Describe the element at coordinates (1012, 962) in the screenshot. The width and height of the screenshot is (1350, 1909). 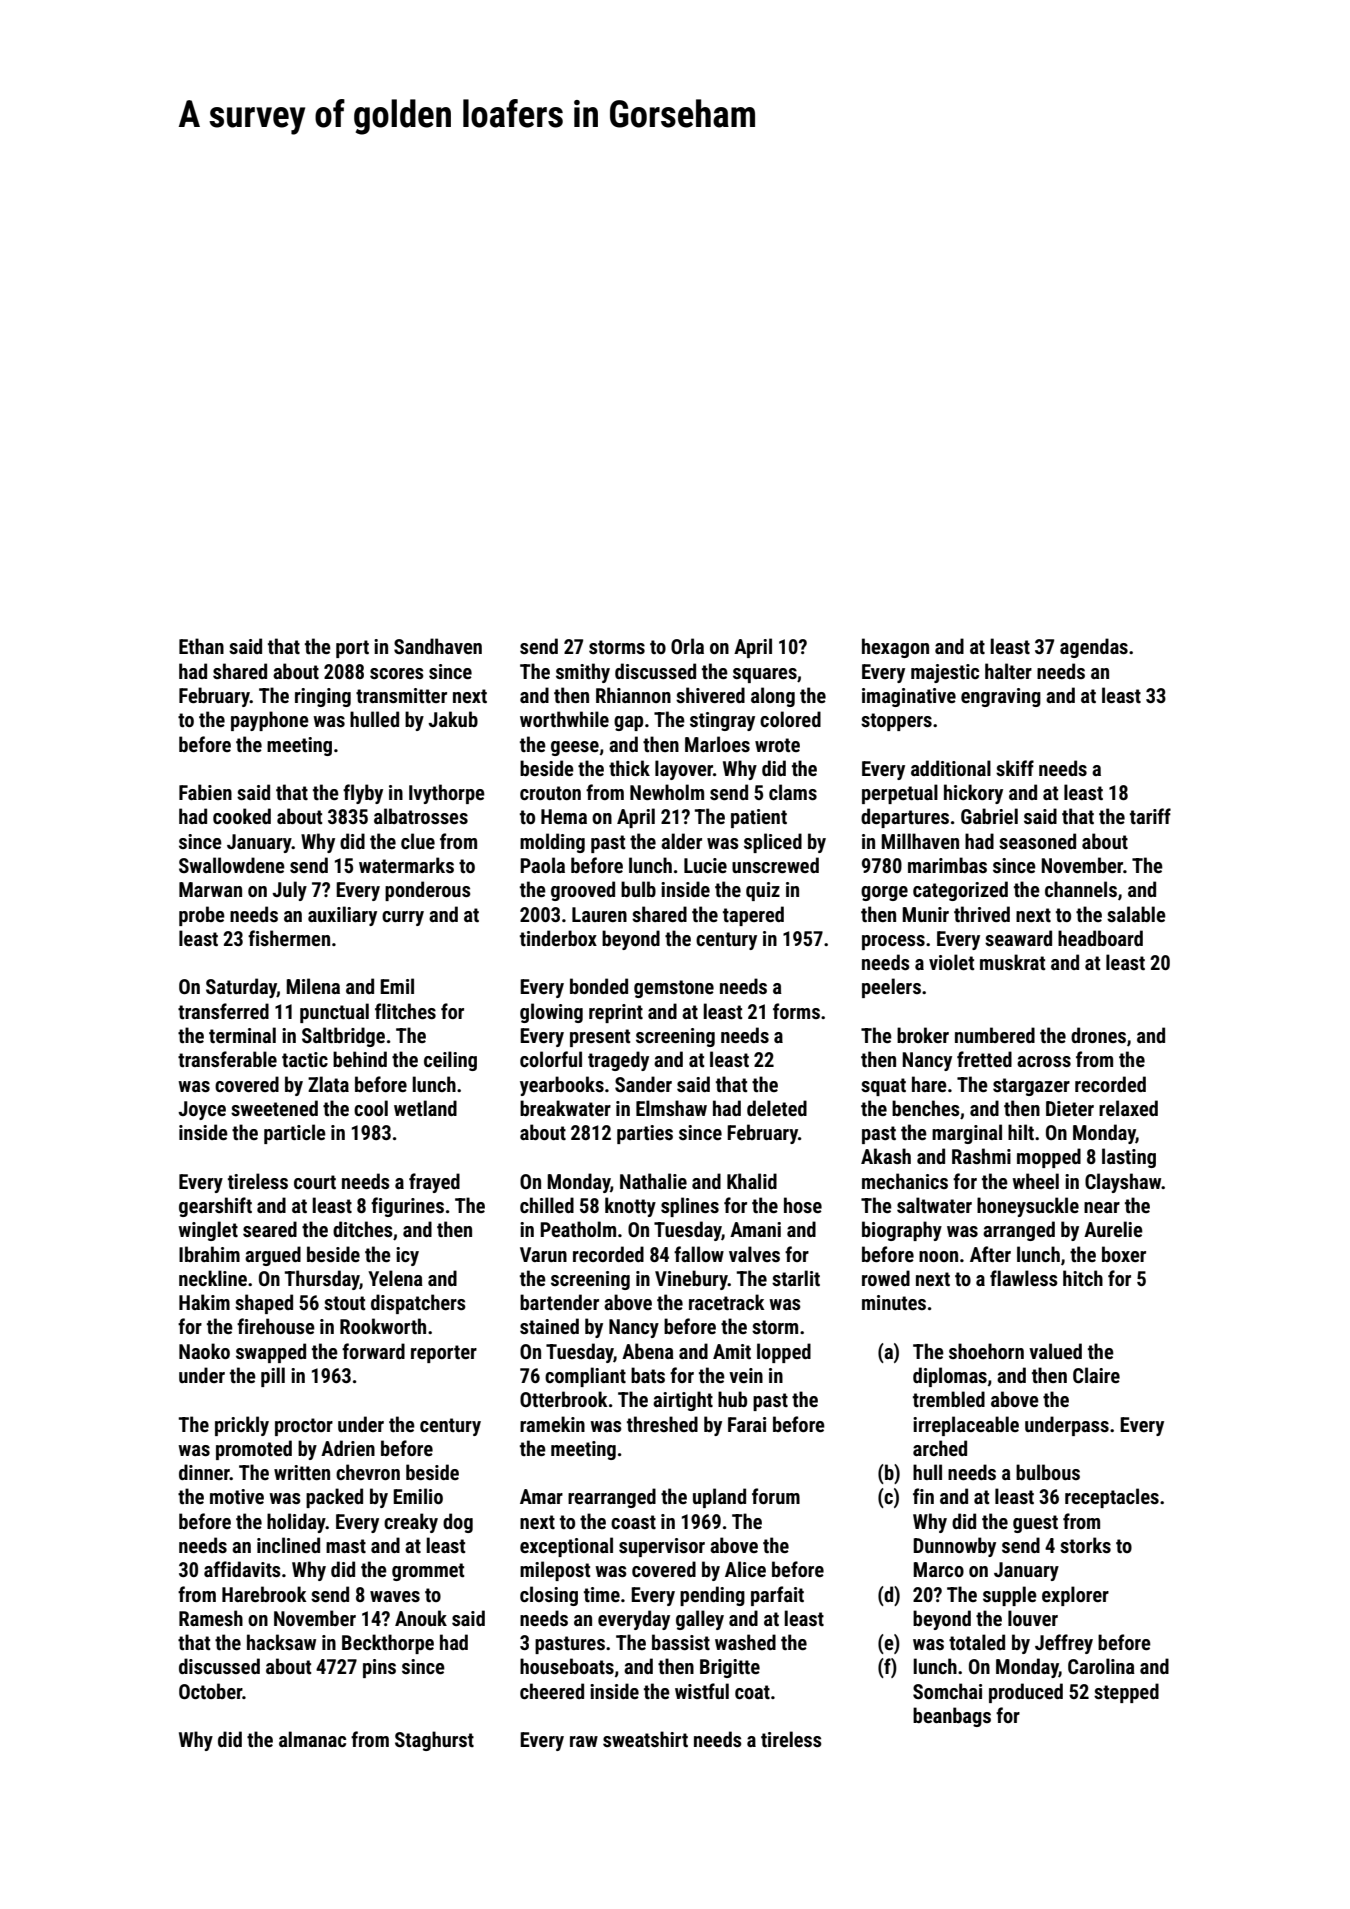
I see `muskrat` at that location.
